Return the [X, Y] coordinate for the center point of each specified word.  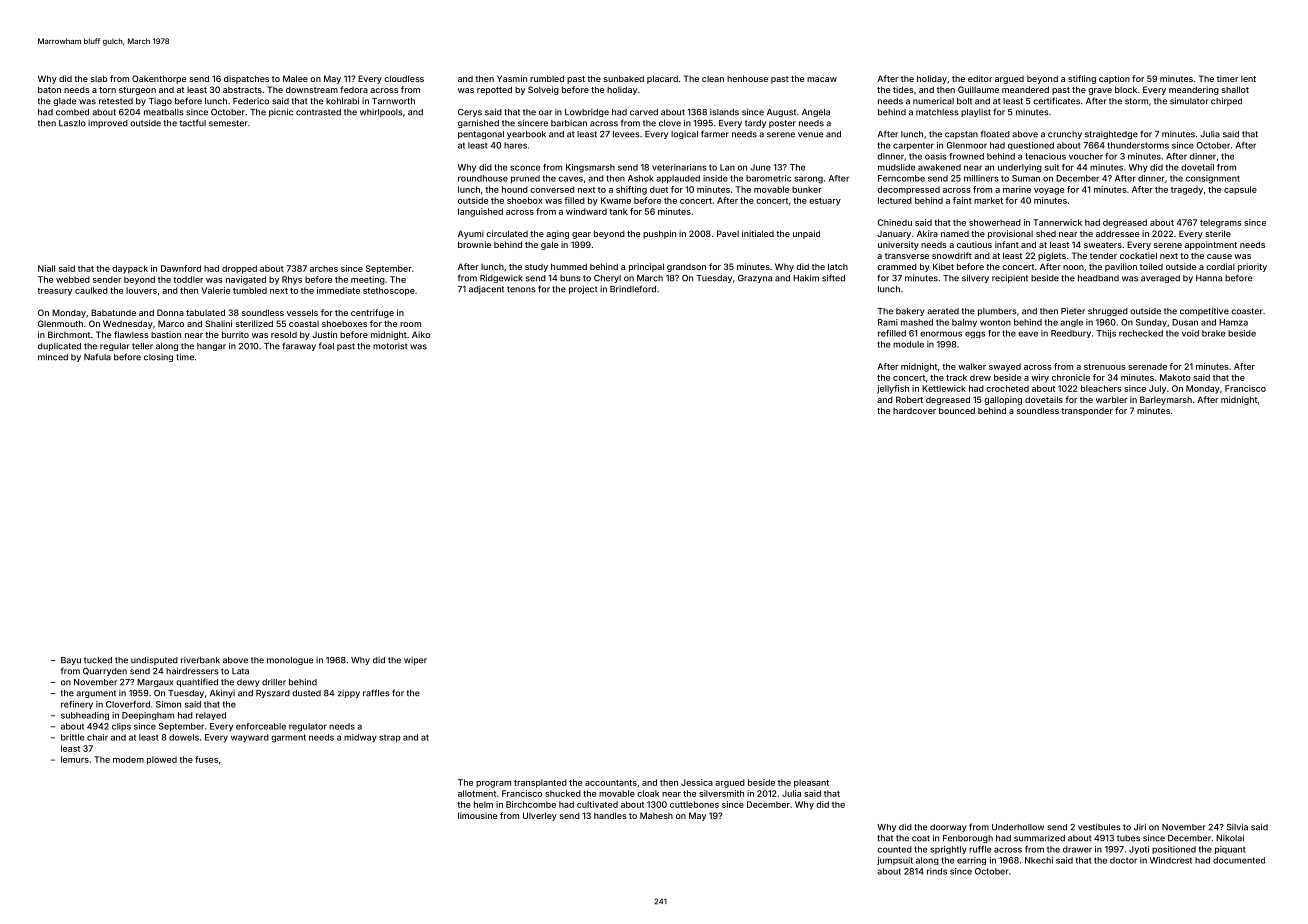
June [760, 167]
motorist [390, 346]
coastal [304, 324]
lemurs [75, 759]
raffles [376, 693]
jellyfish [893, 389]
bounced [957, 410]
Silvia [1237, 827]
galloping [1003, 400]
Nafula [97, 357]
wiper [415, 661]
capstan [961, 135]
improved [108, 124]
